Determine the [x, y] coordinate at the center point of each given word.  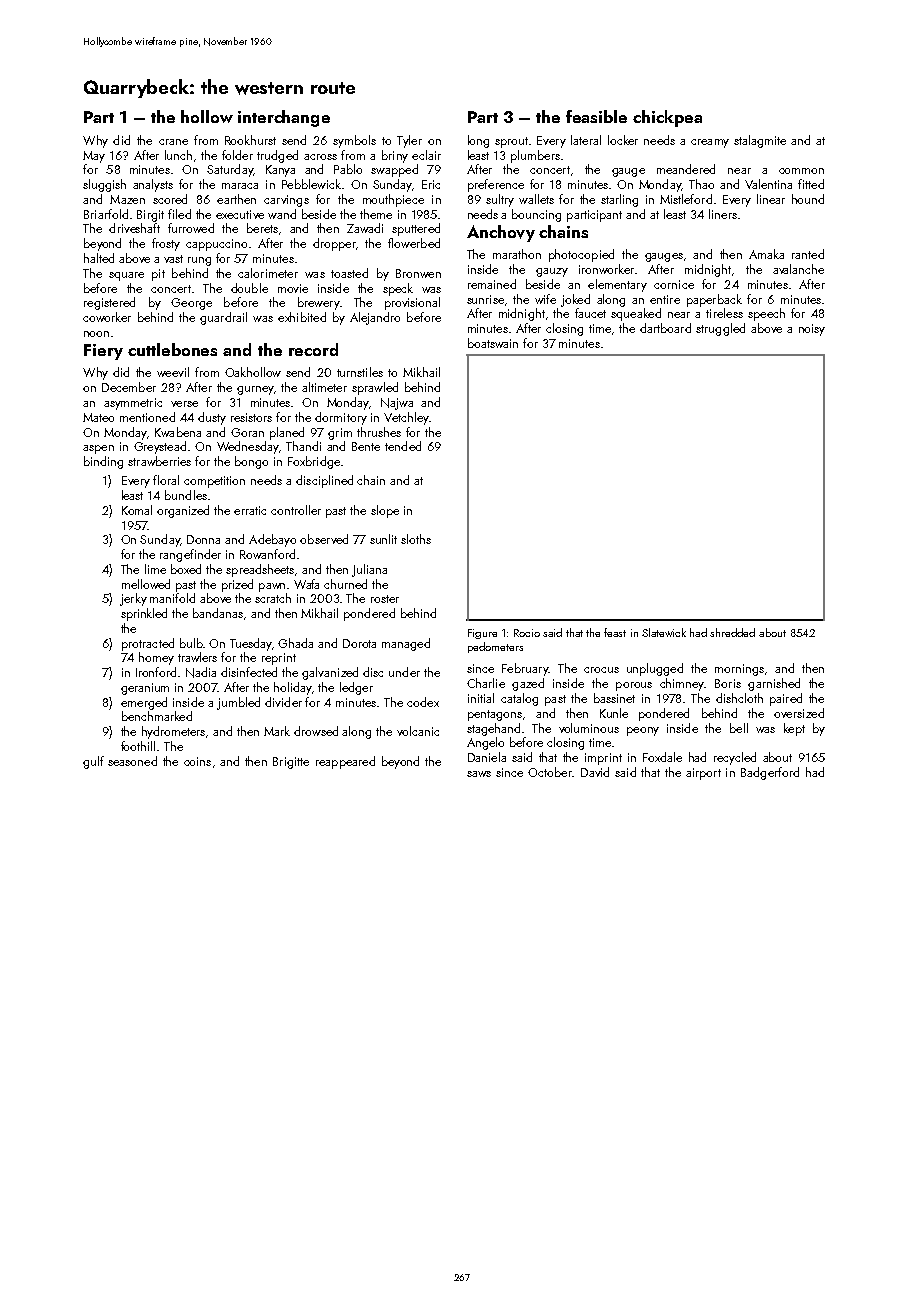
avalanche [798, 269]
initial [481, 698]
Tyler [409, 141]
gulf [93, 762]
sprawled [375, 388]
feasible [596, 116]
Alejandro [375, 318]
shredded [732, 632]
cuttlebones [172, 349]
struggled [720, 329]
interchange [284, 118]
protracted [148, 644]
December [129, 387]
